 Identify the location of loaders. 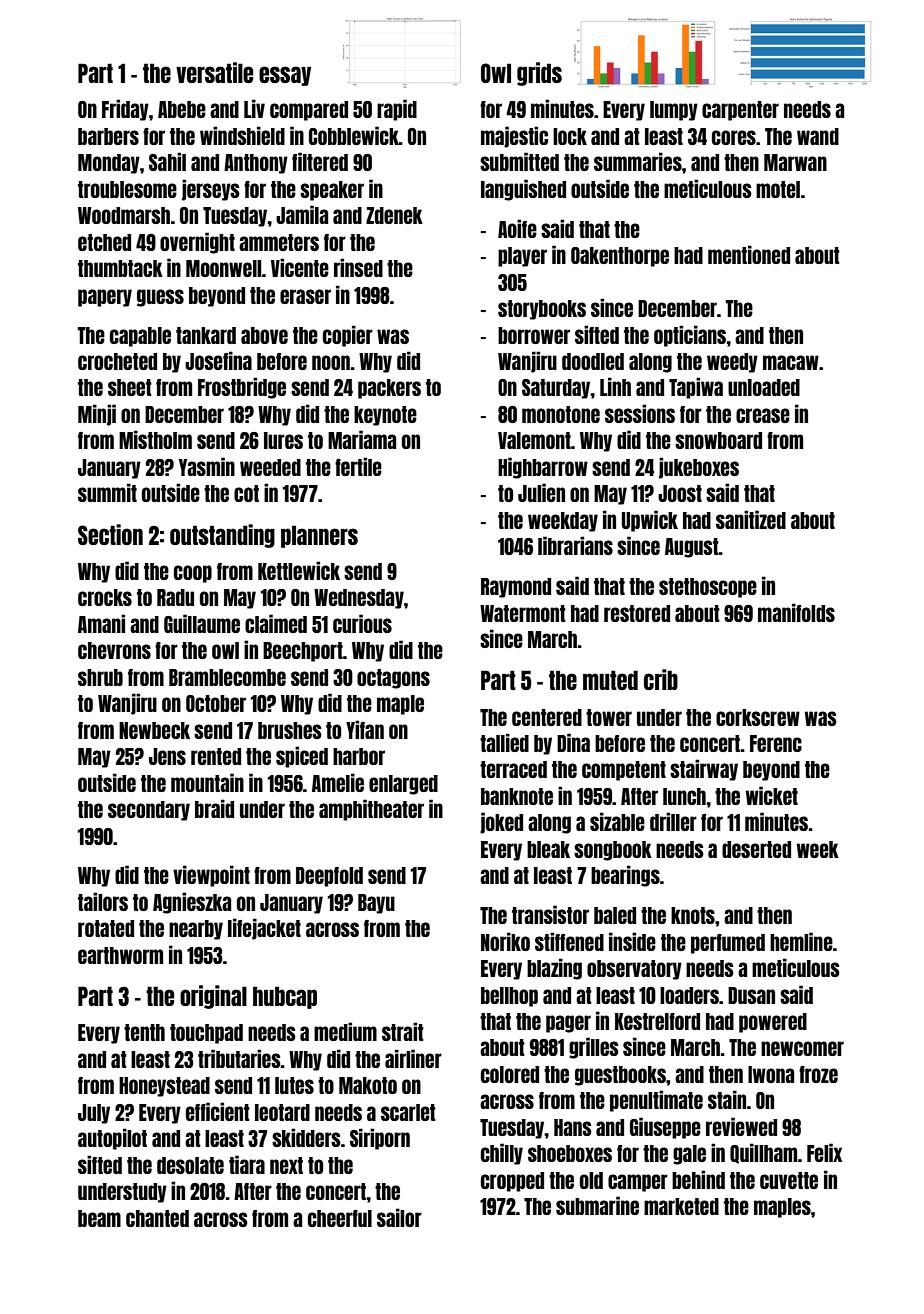
(689, 995).
